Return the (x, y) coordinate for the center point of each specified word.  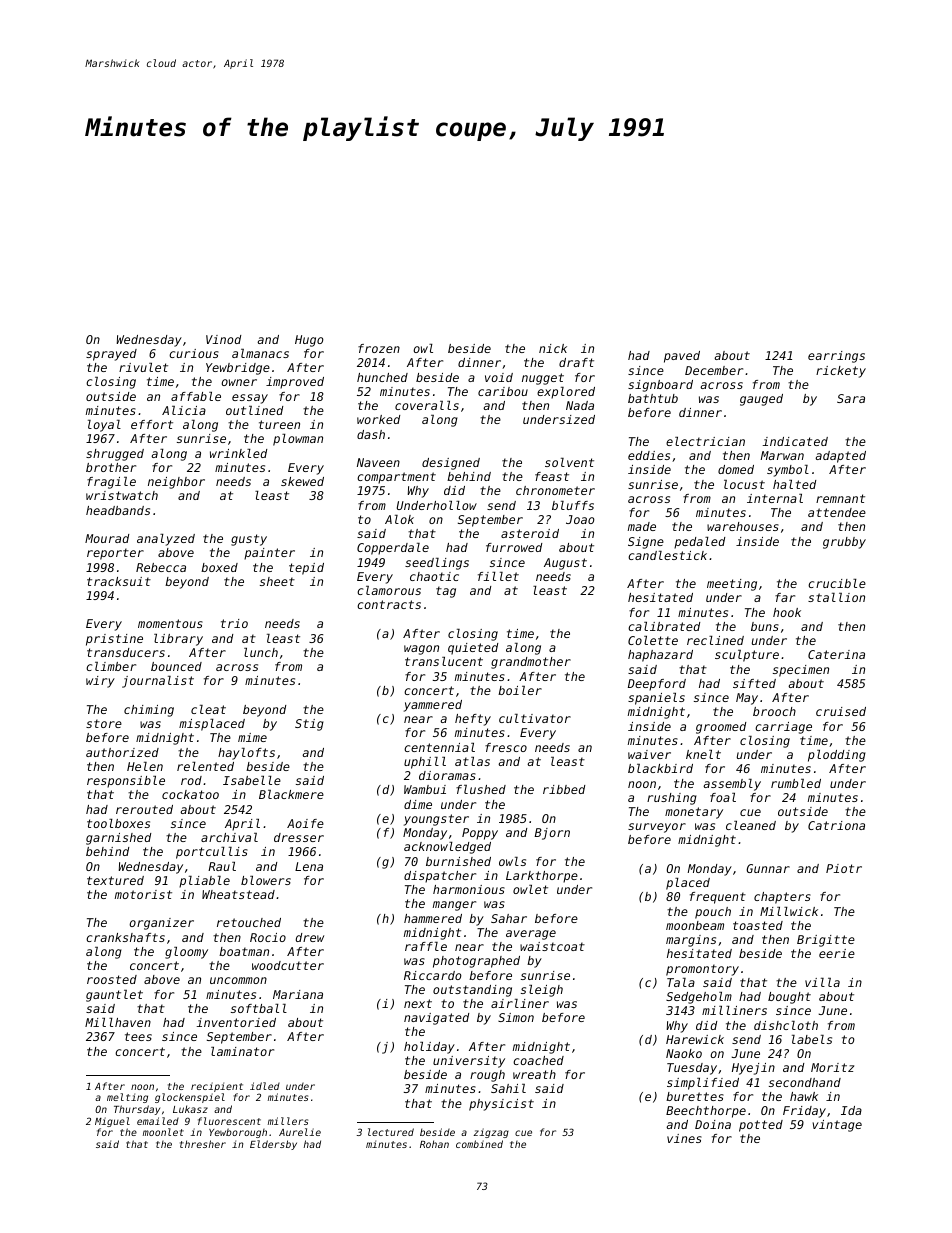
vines (684, 1138)
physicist (501, 1105)
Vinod (223, 339)
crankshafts (125, 937)
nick (553, 348)
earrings (836, 357)
